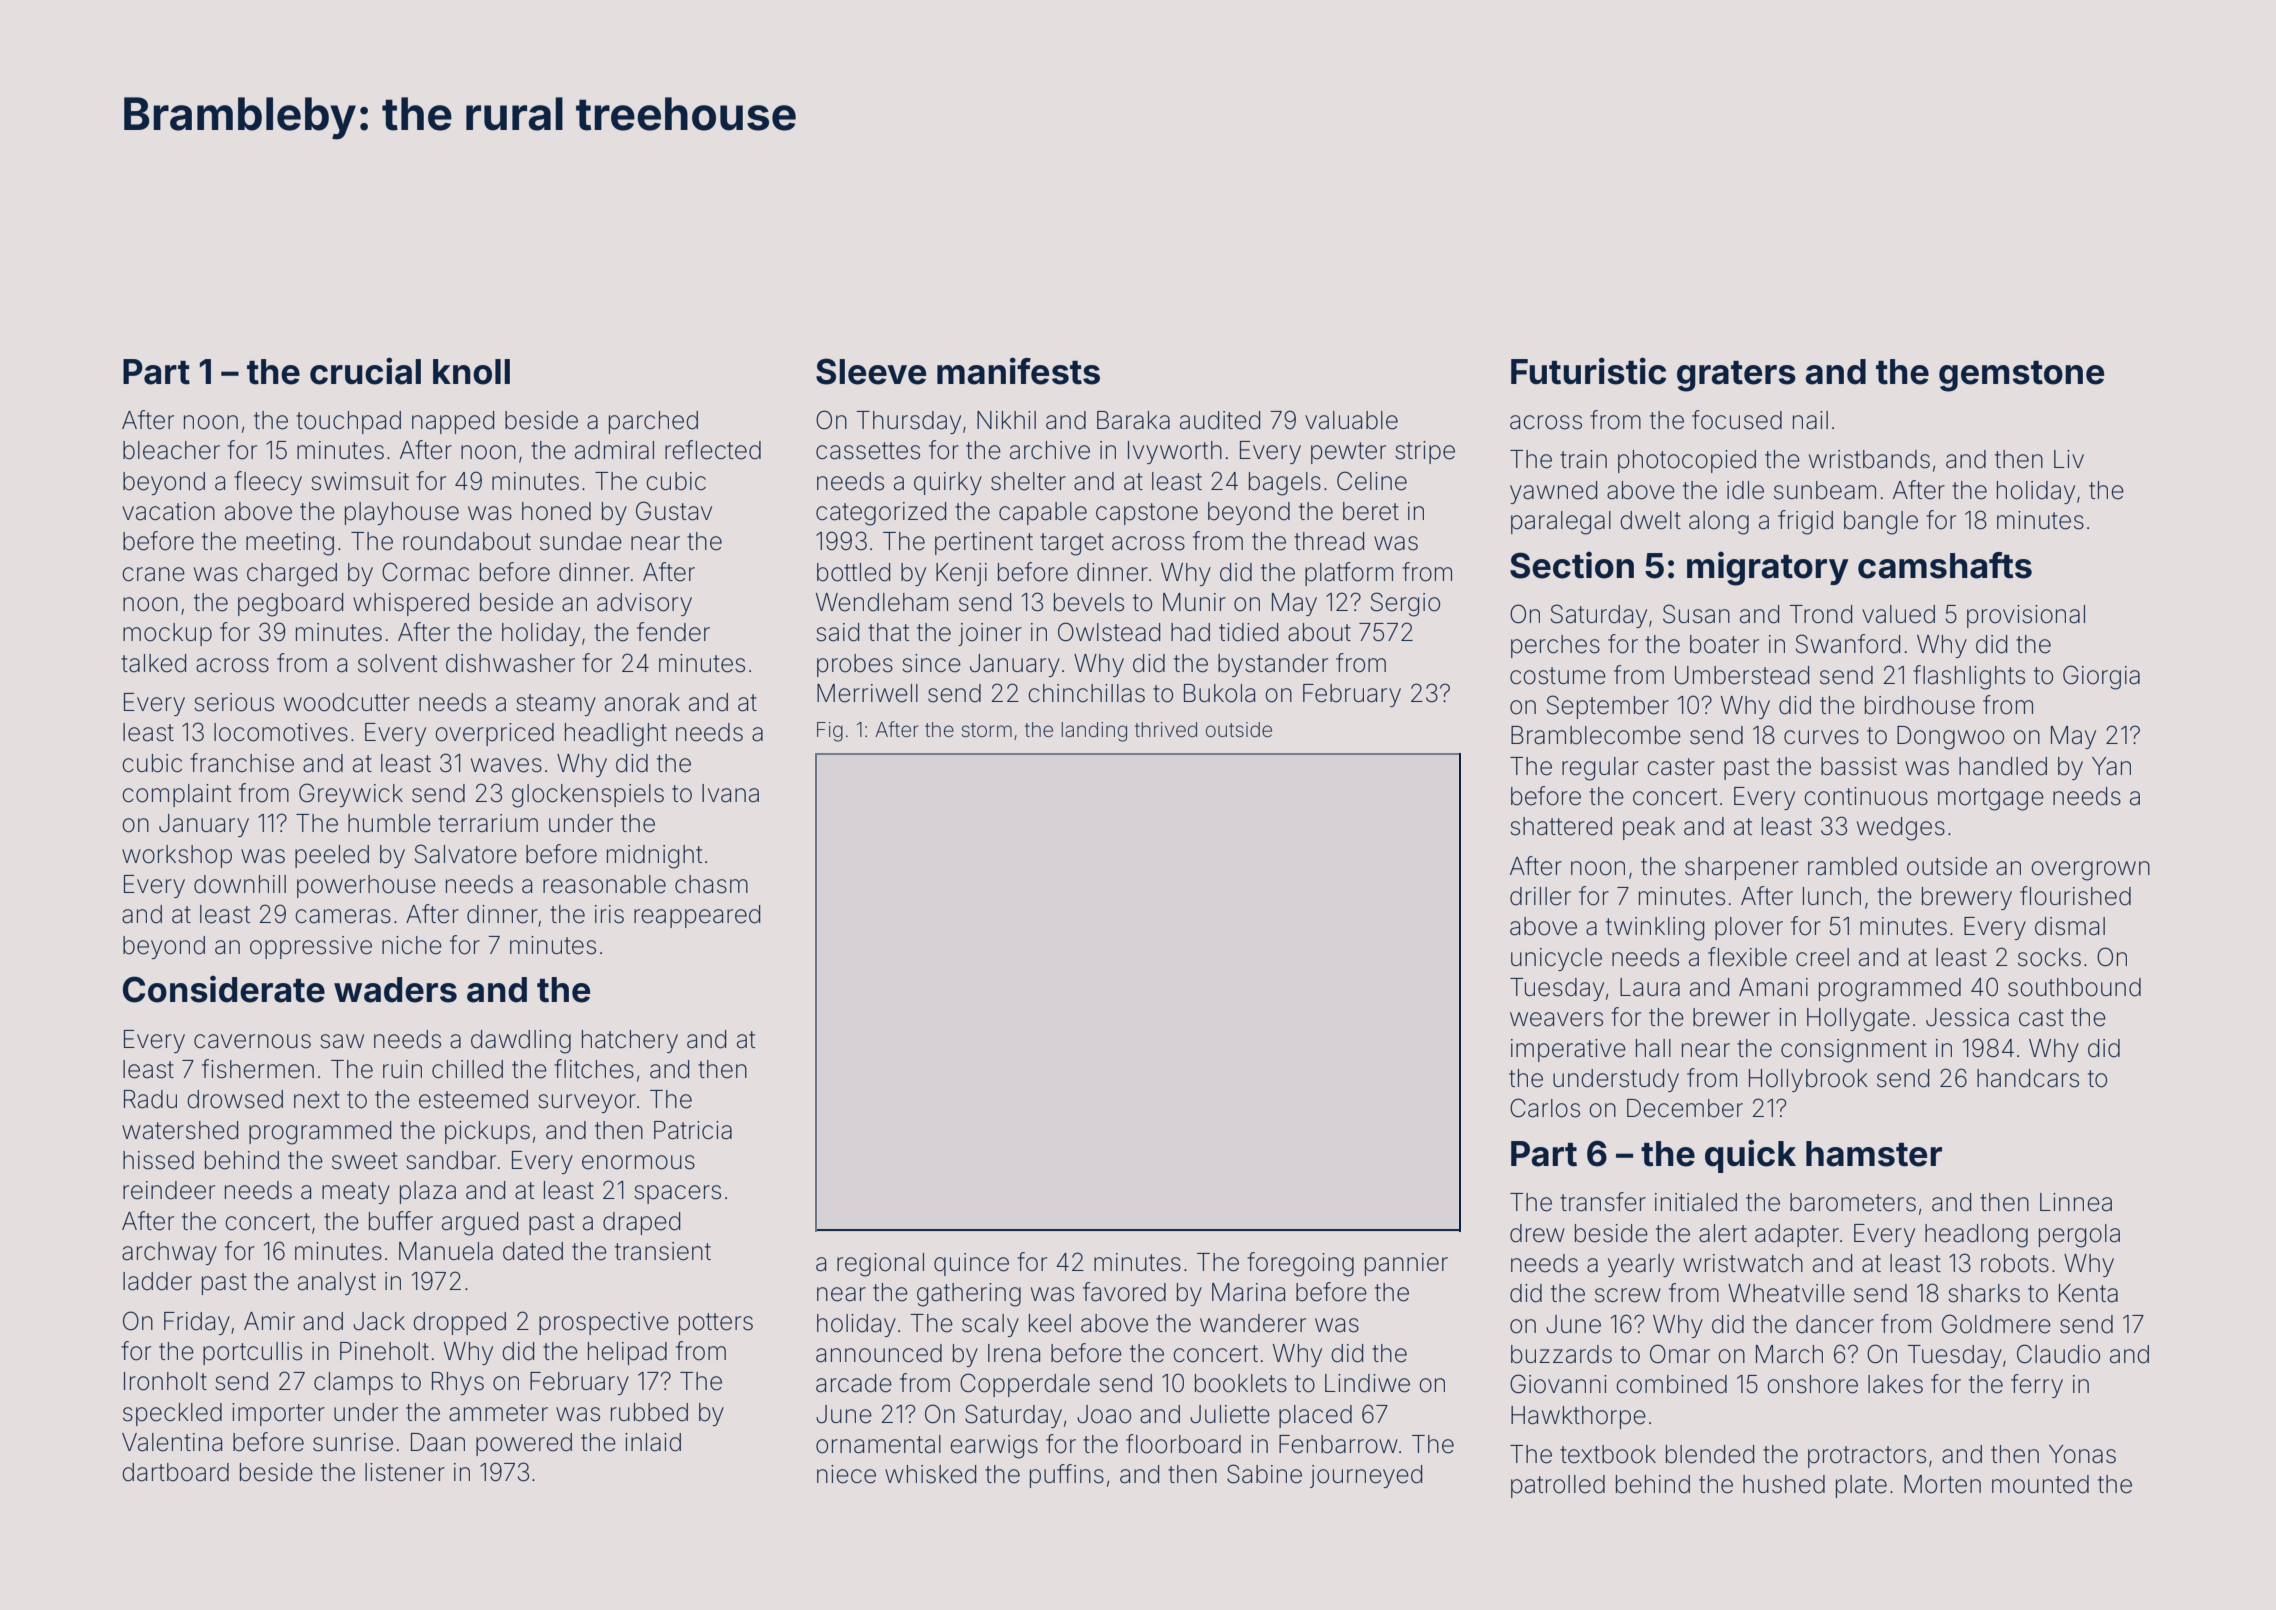 The width and height of the screenshot is (2276, 1610). Describe the element at coordinates (1351, 420) in the screenshot. I see `valuable` at that location.
